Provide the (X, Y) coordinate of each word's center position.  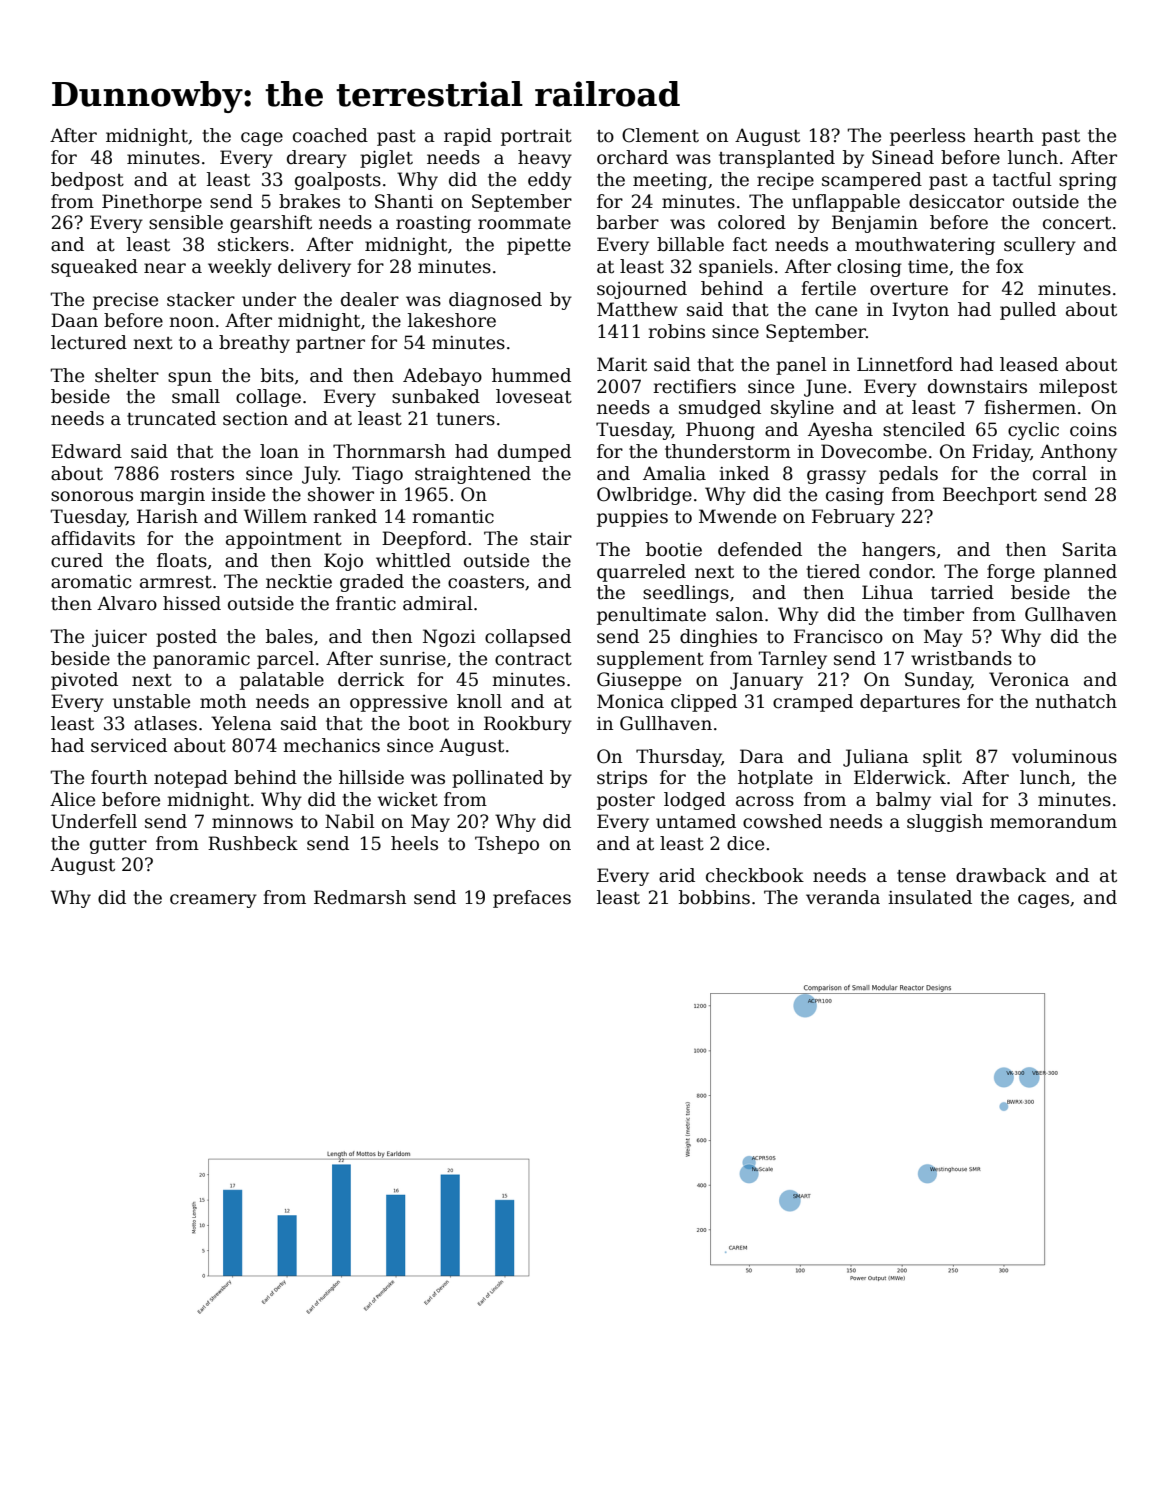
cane (836, 311)
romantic (453, 517)
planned (1080, 573)
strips (622, 779)
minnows (252, 822)
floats (182, 560)
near (165, 268)
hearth (1004, 135)
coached (330, 135)
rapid (468, 137)
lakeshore (452, 320)
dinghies (718, 638)
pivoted (84, 681)
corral (1060, 473)
